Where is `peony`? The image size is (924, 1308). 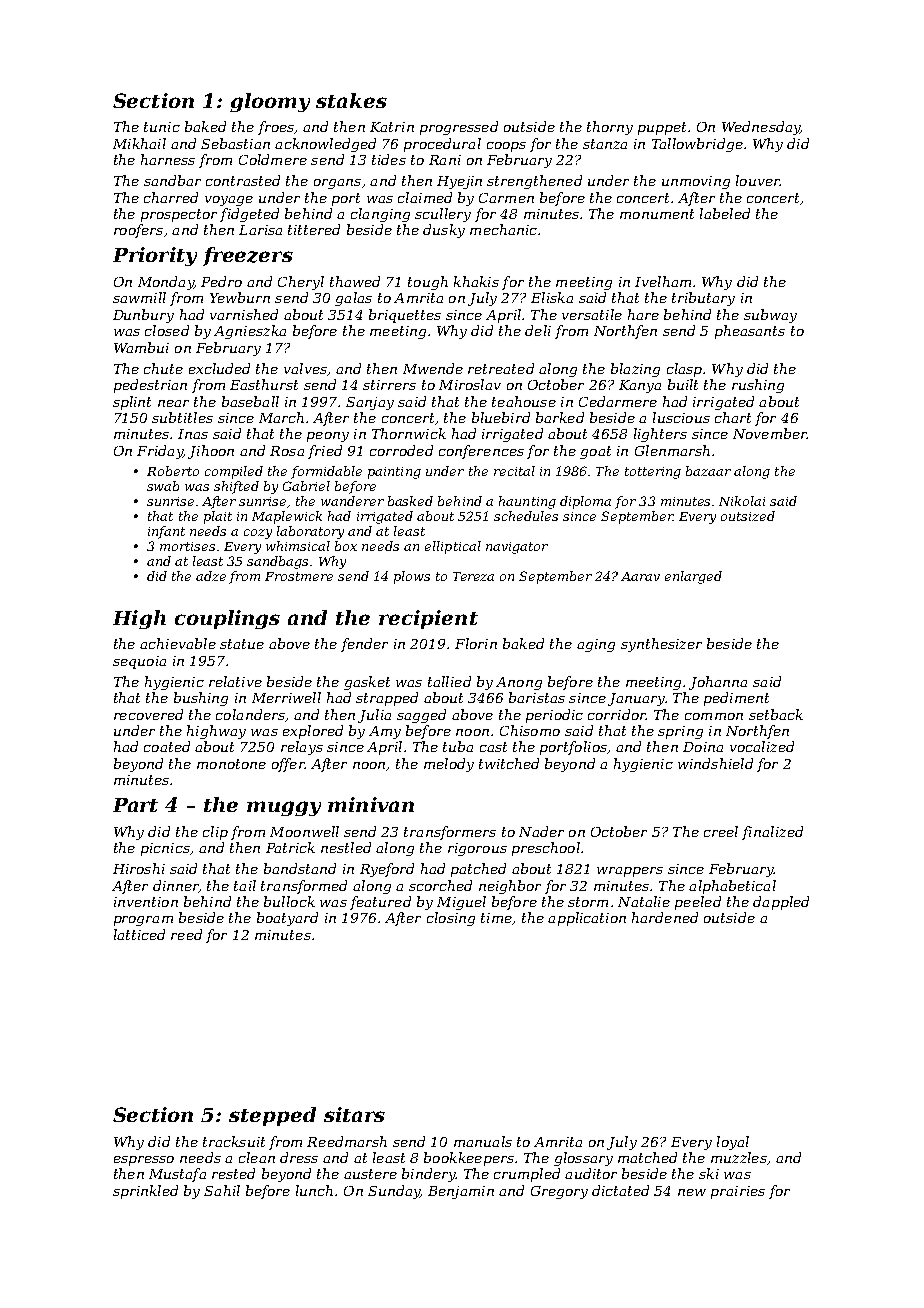
peony is located at coordinates (328, 437).
